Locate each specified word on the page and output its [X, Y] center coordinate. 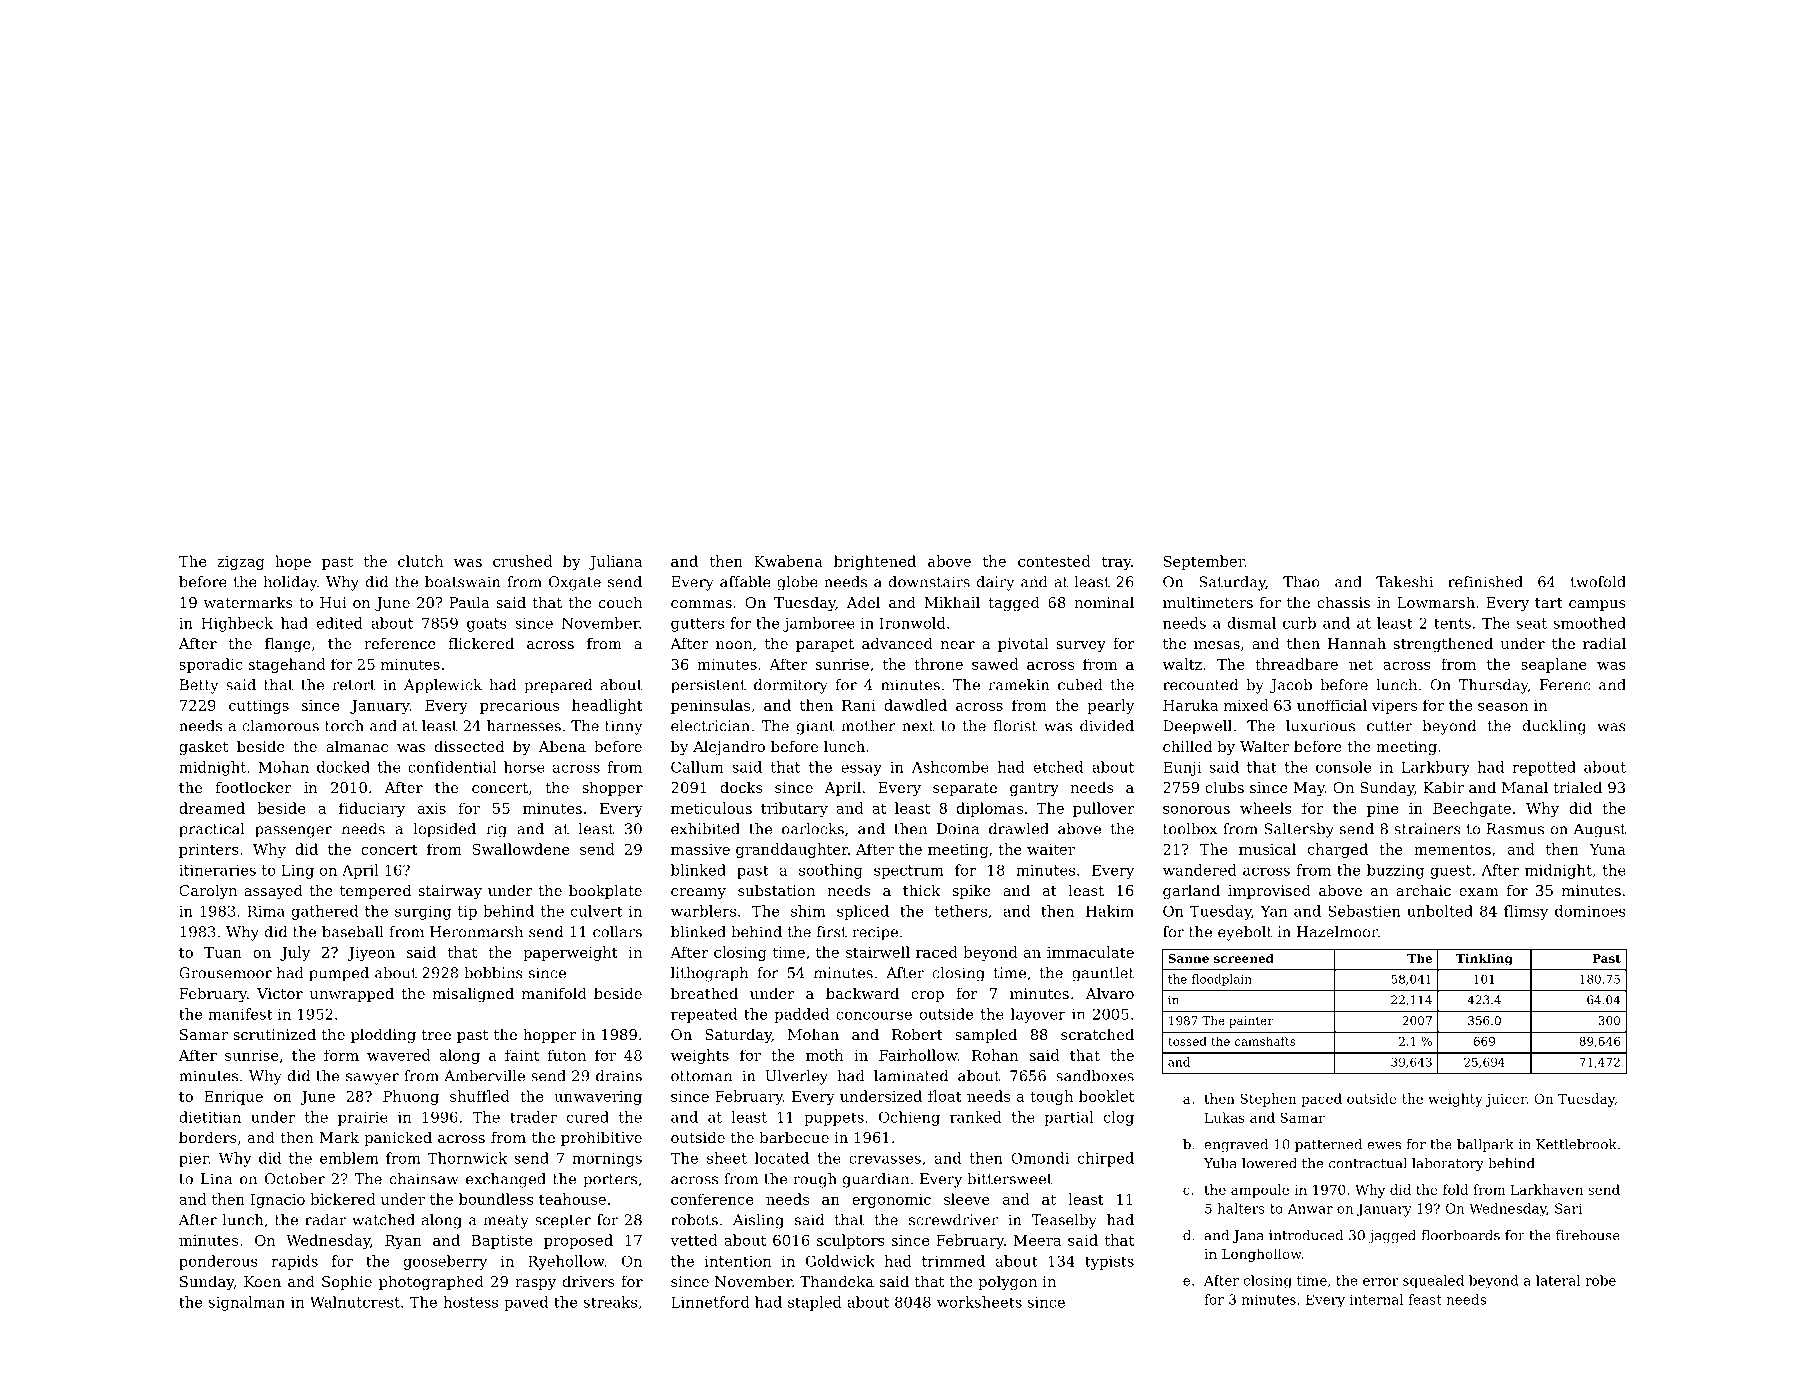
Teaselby [1064, 1221]
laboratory [1448, 1165]
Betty [199, 686]
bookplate [605, 891]
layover [1038, 1015]
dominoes [1590, 911]
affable [745, 582]
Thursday [1493, 686]
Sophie [347, 1282]
